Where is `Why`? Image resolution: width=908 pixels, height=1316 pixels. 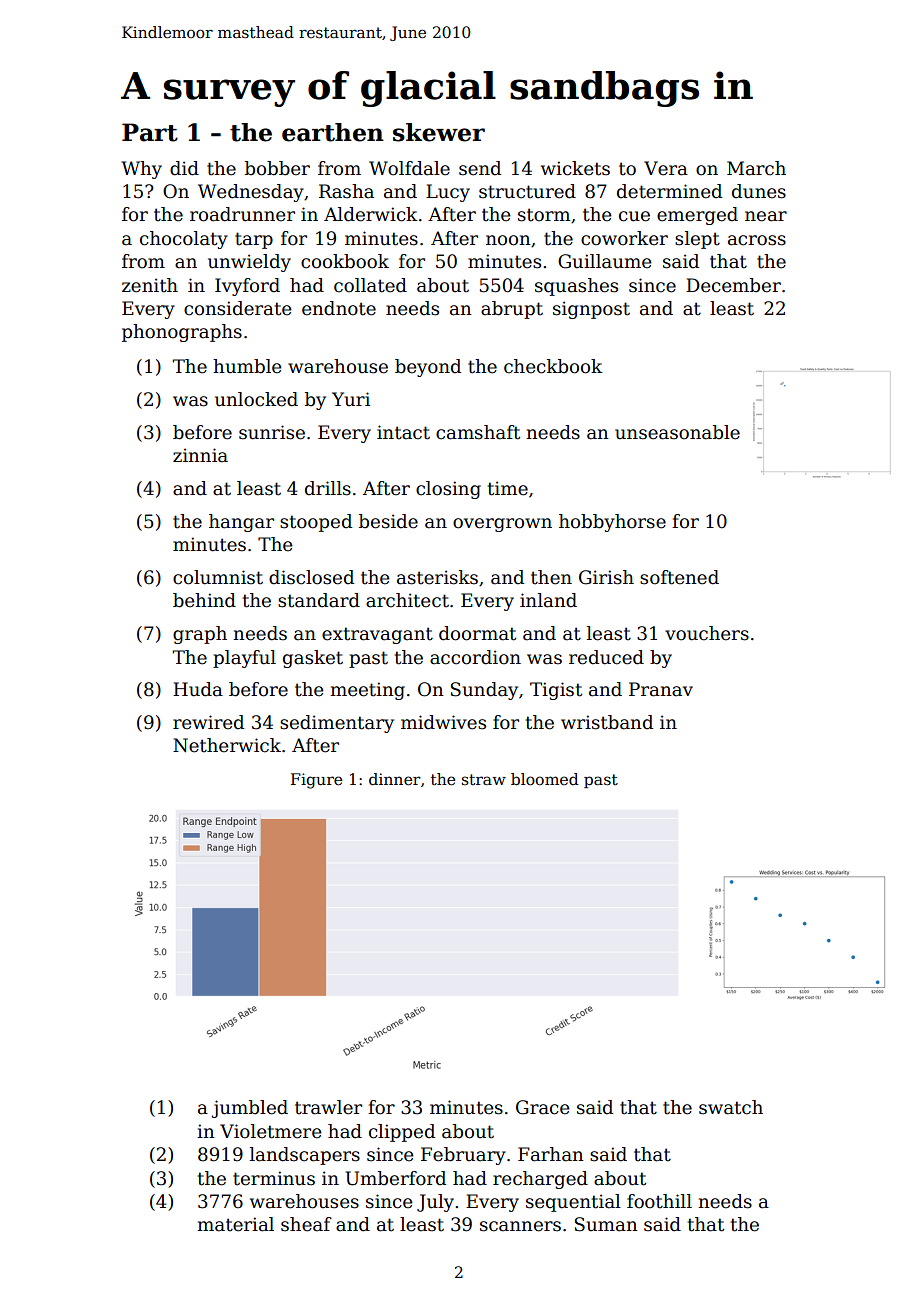 Why is located at coordinates (141, 170).
